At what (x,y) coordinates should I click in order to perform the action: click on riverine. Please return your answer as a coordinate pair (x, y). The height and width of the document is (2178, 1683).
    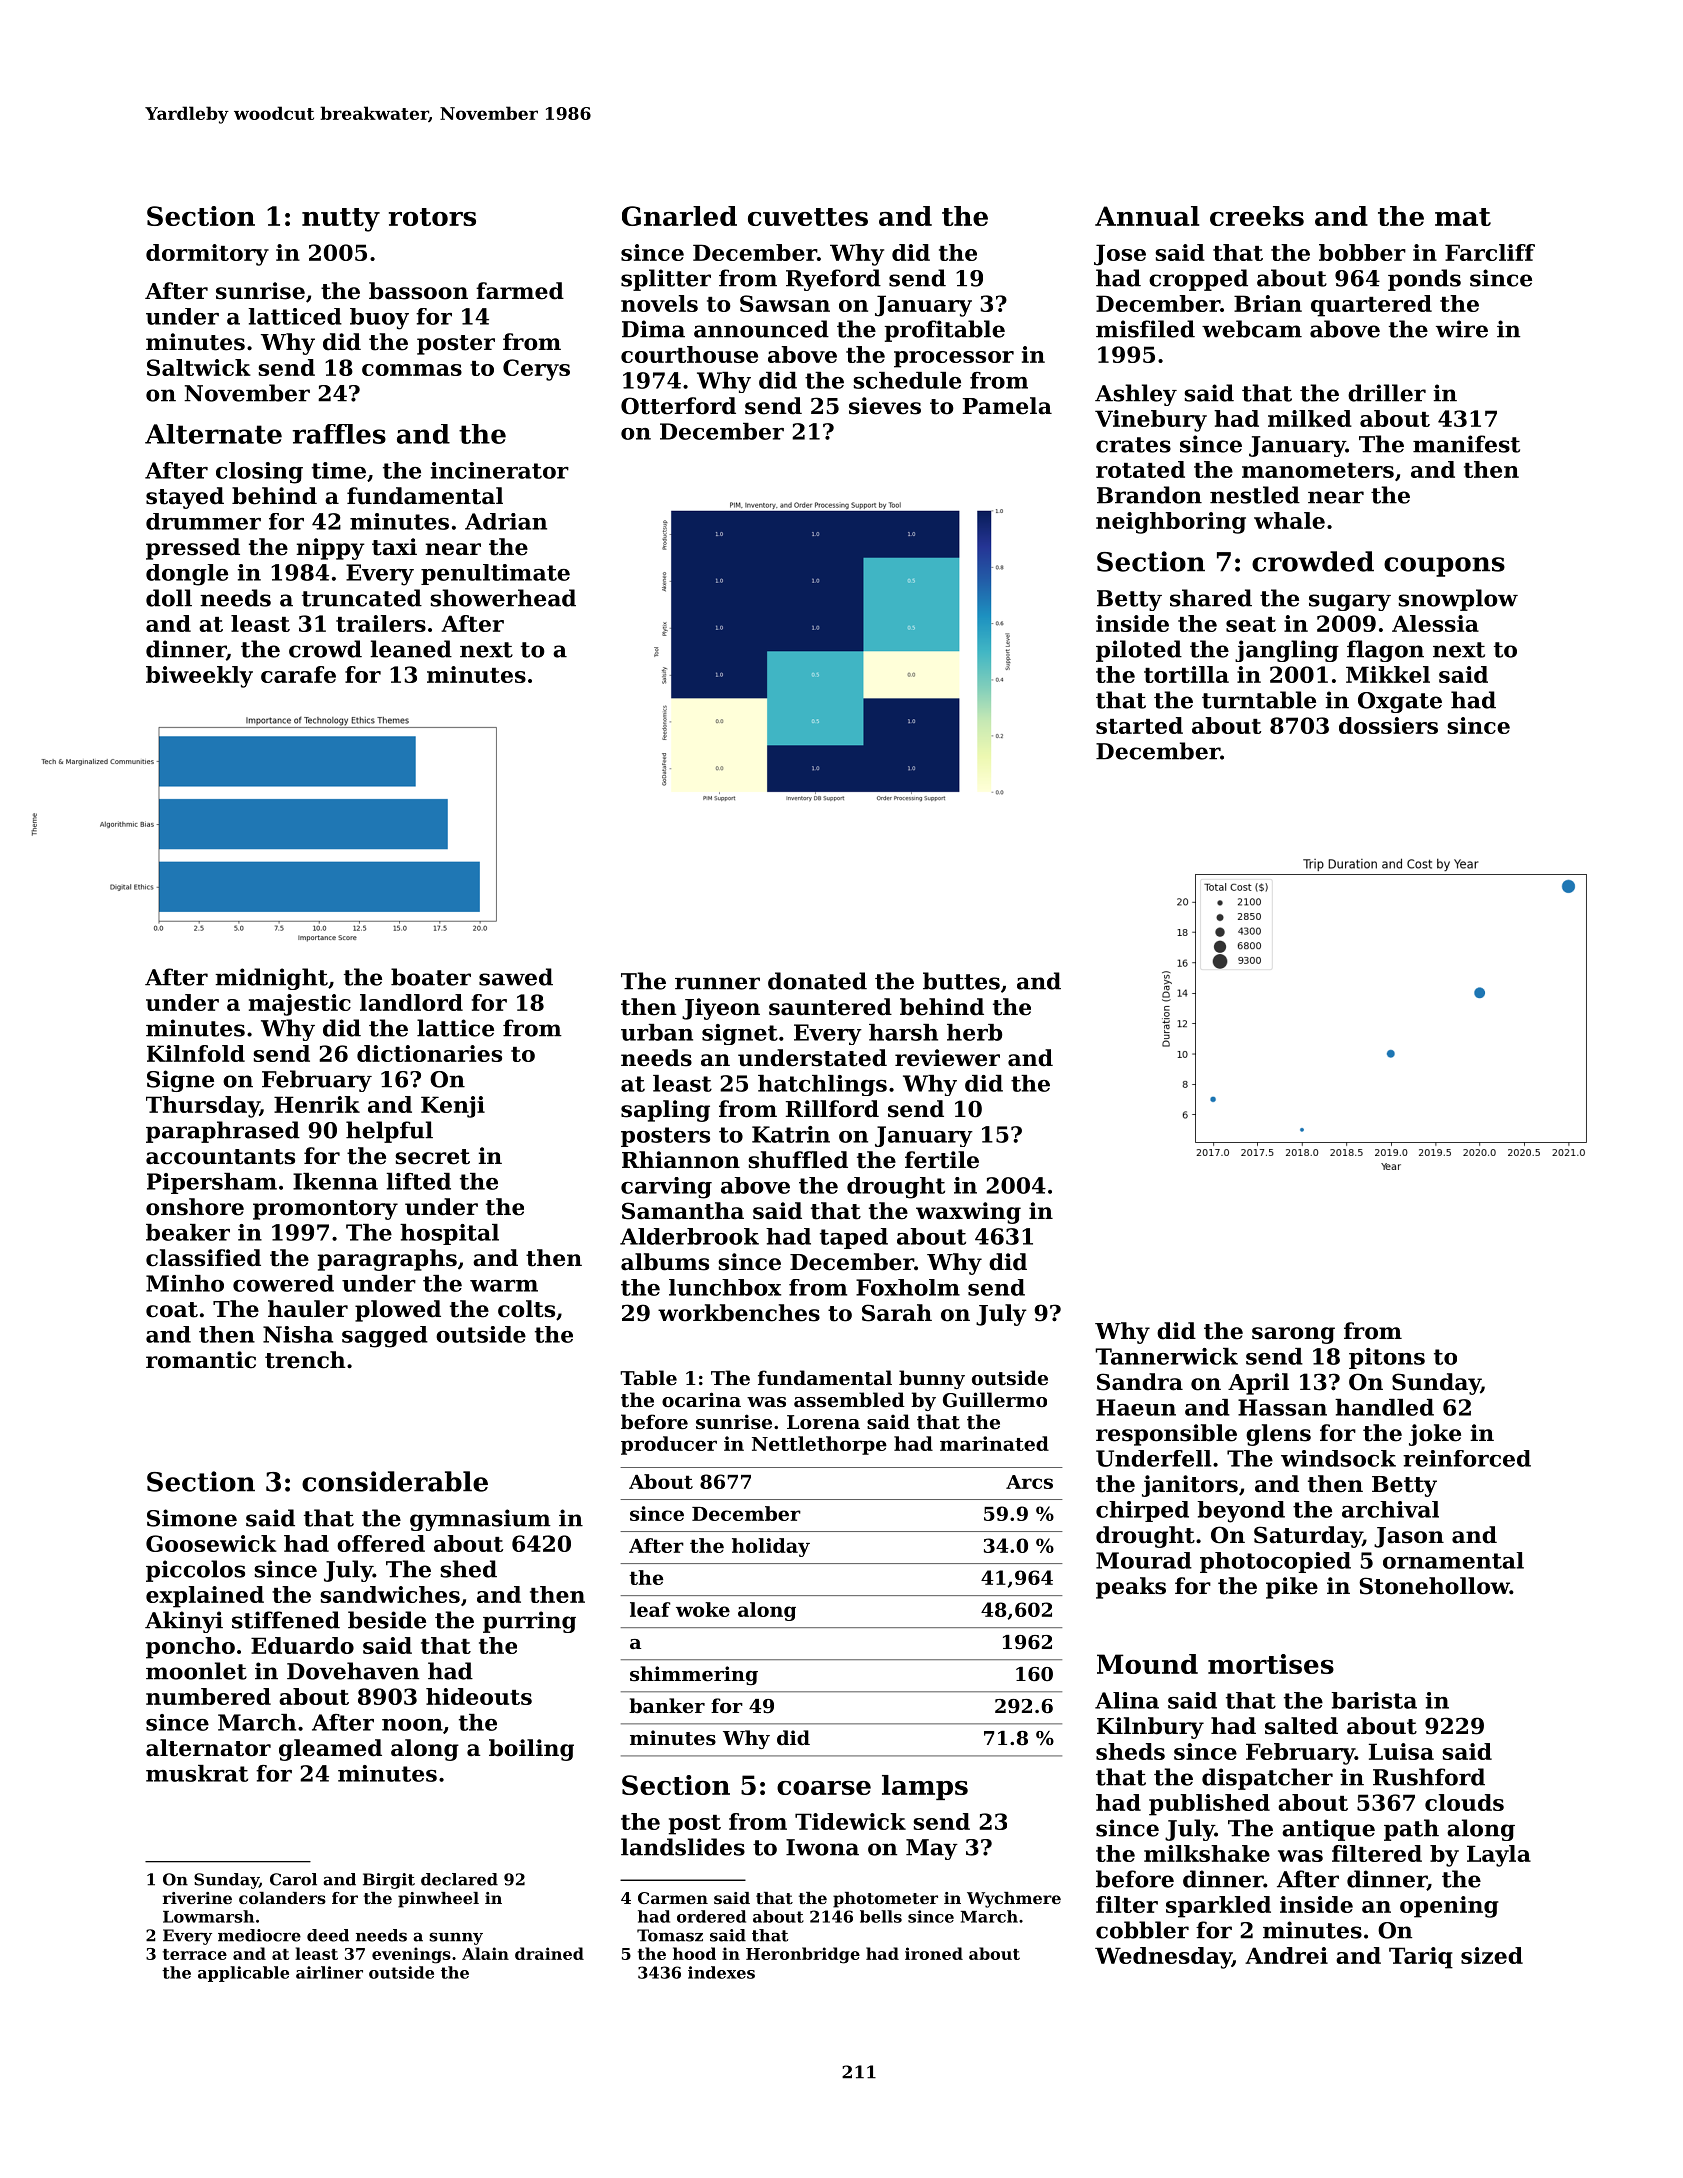
    Looking at the image, I should click on (197, 1898).
